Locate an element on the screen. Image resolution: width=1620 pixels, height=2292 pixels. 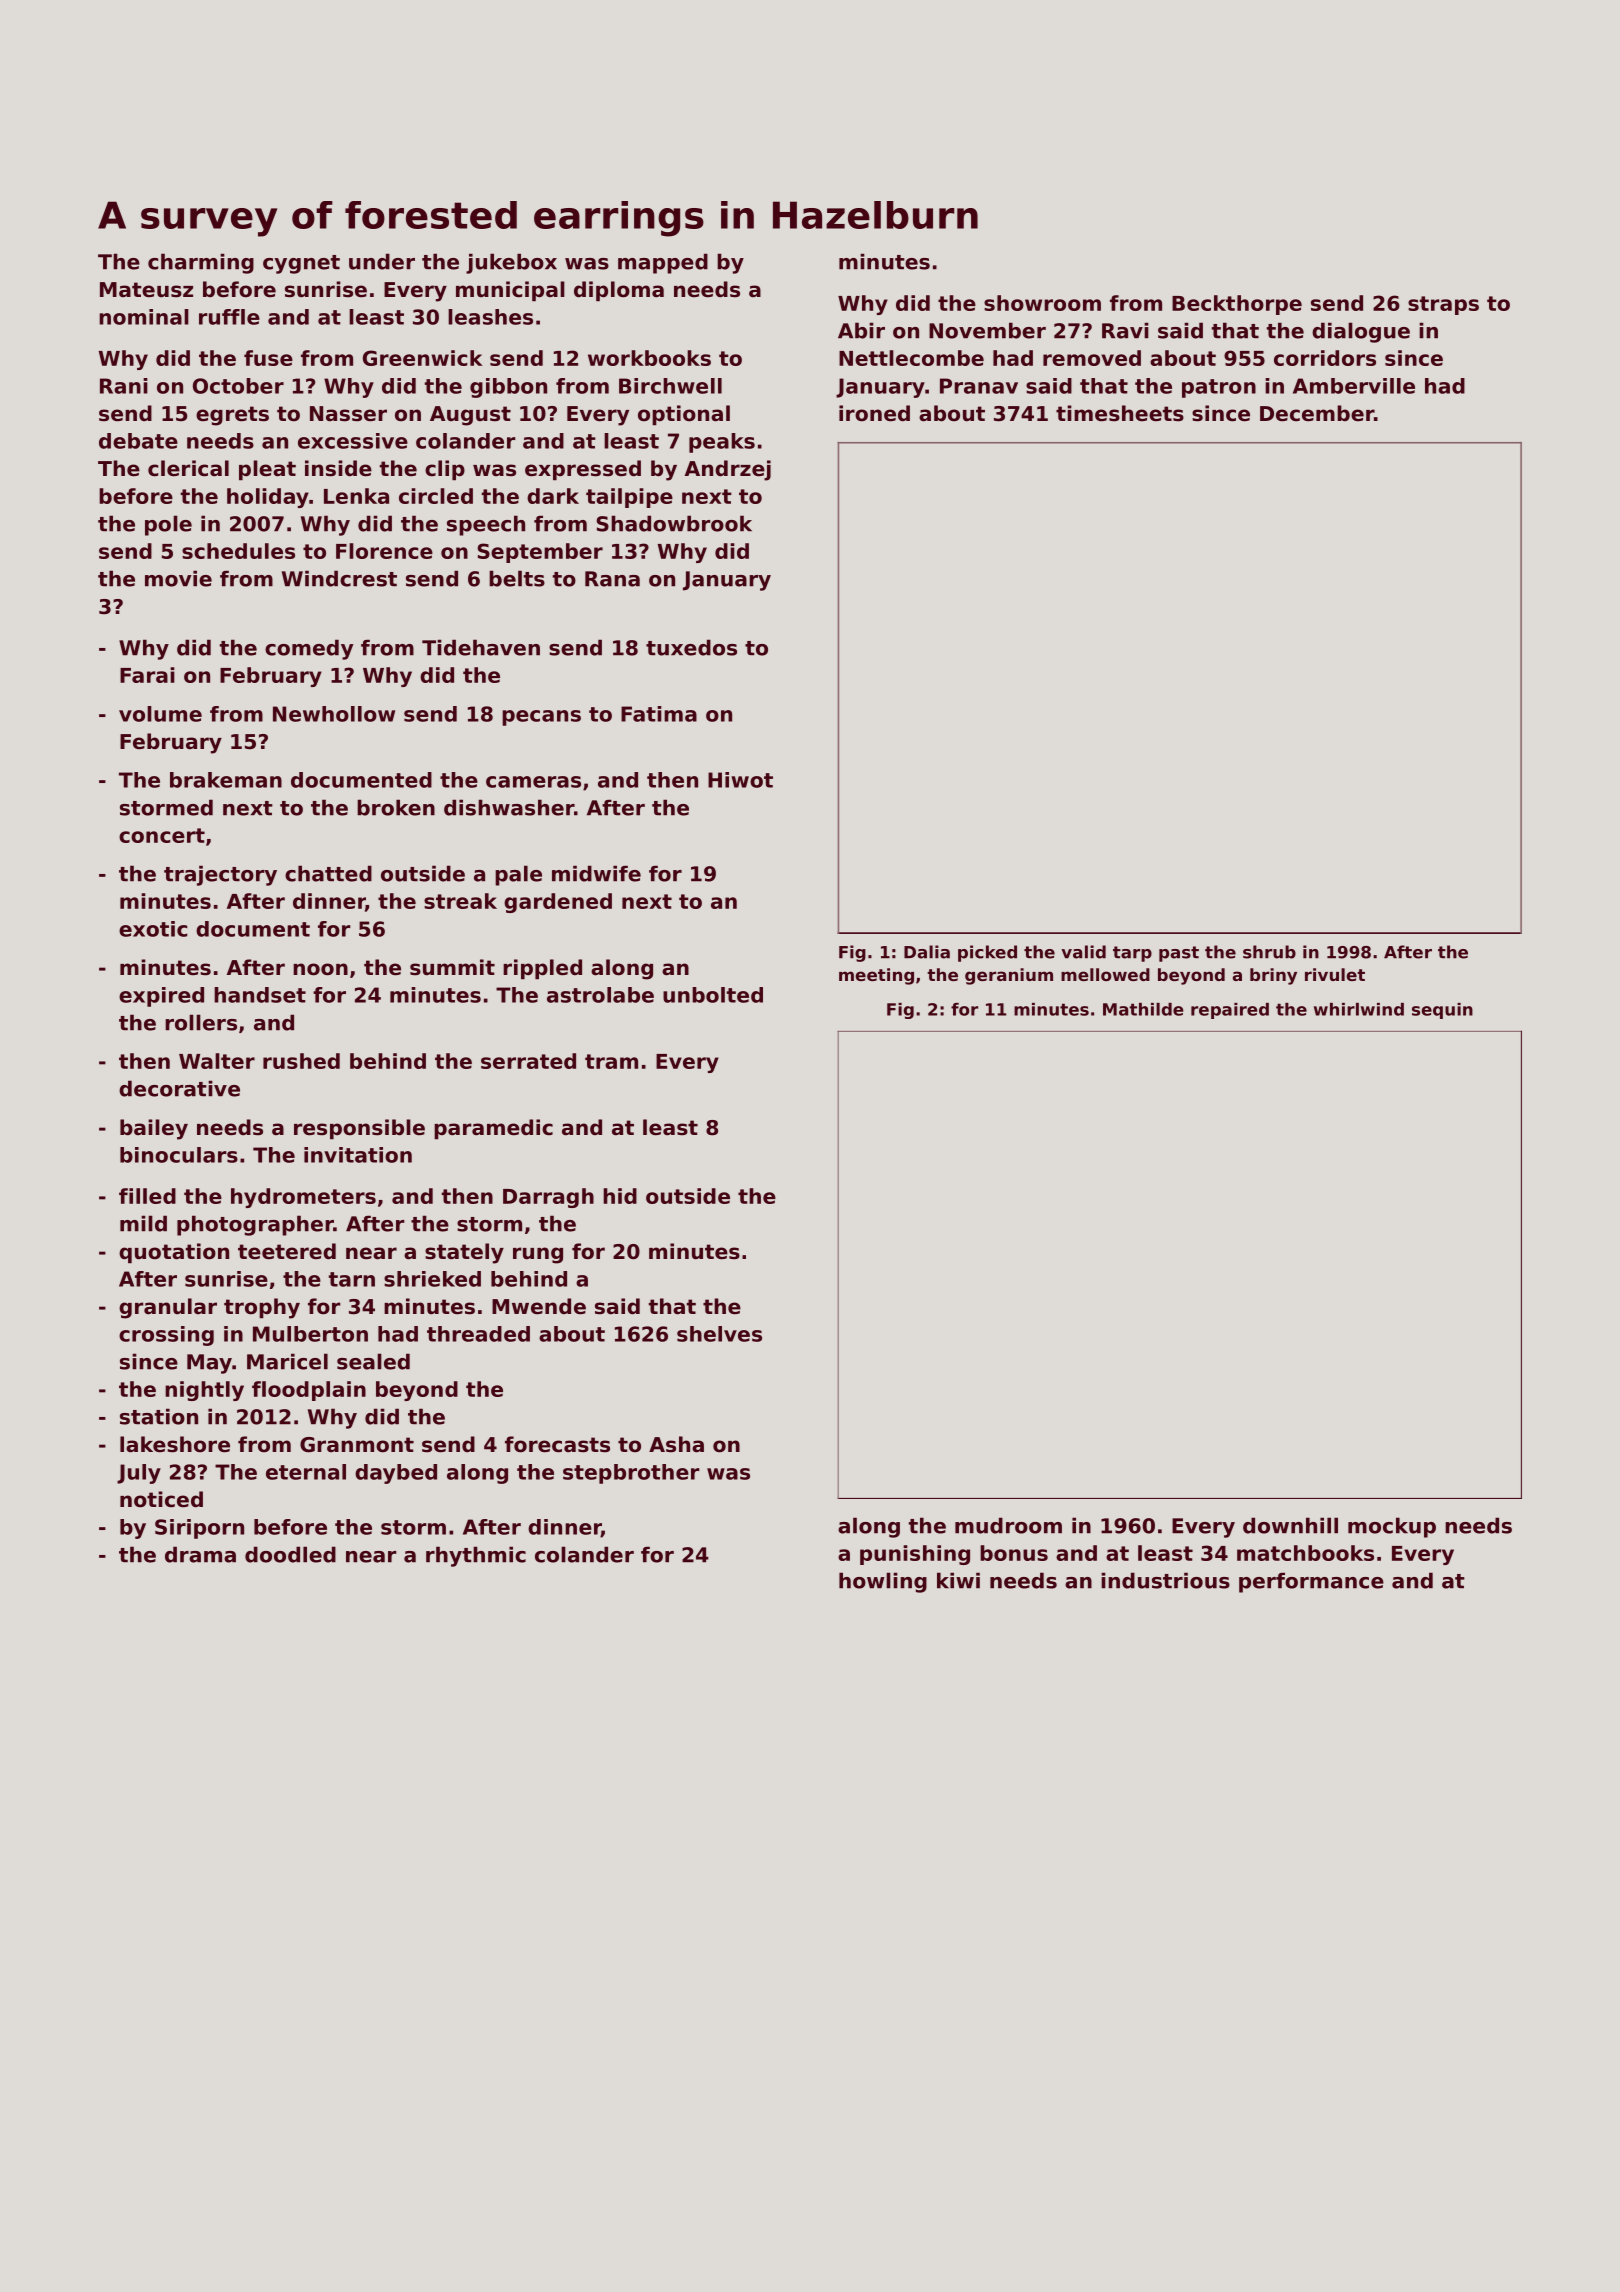
streak is located at coordinates (460, 901).
